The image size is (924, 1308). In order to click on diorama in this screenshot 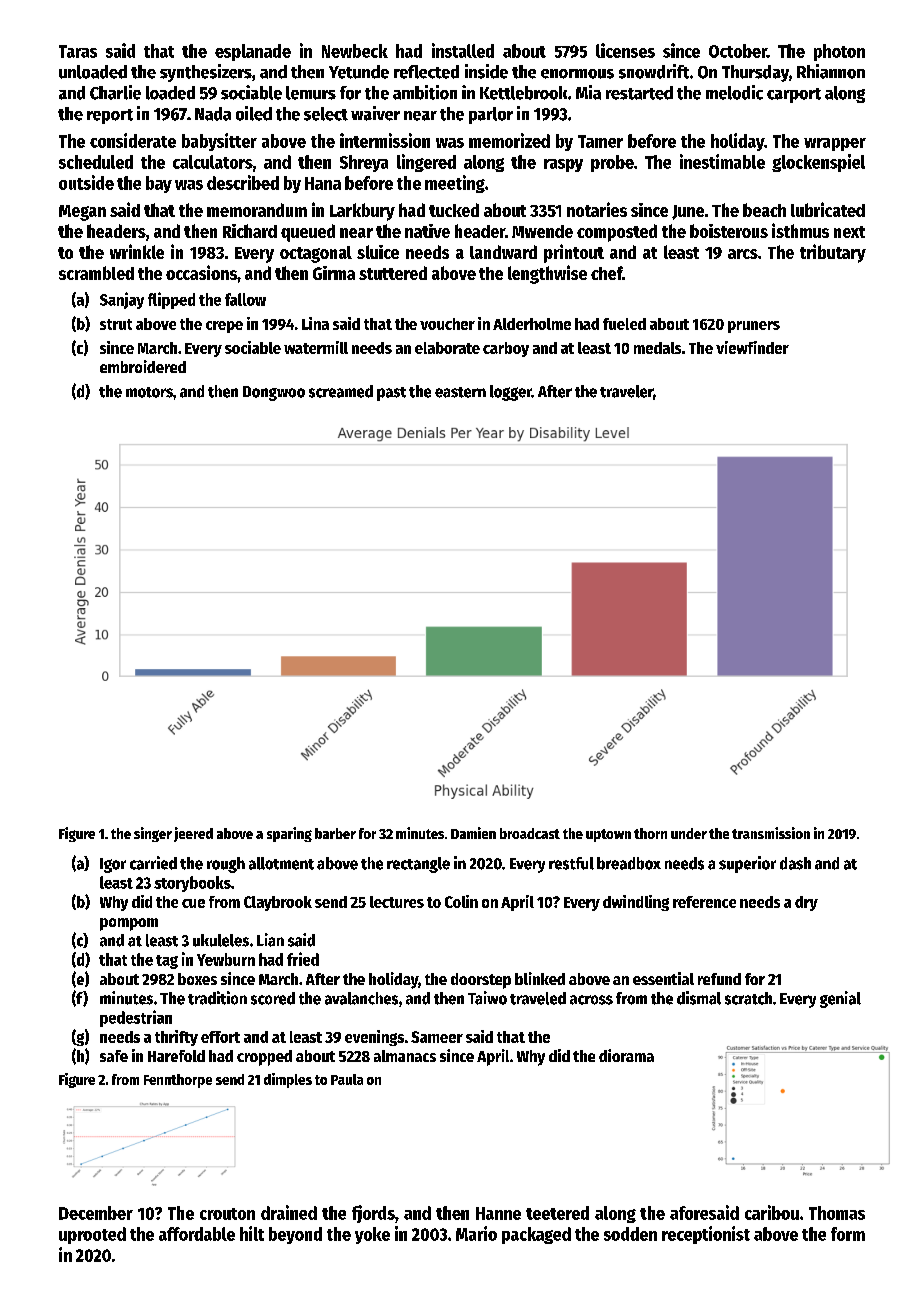, I will do `click(626, 1055)`.
